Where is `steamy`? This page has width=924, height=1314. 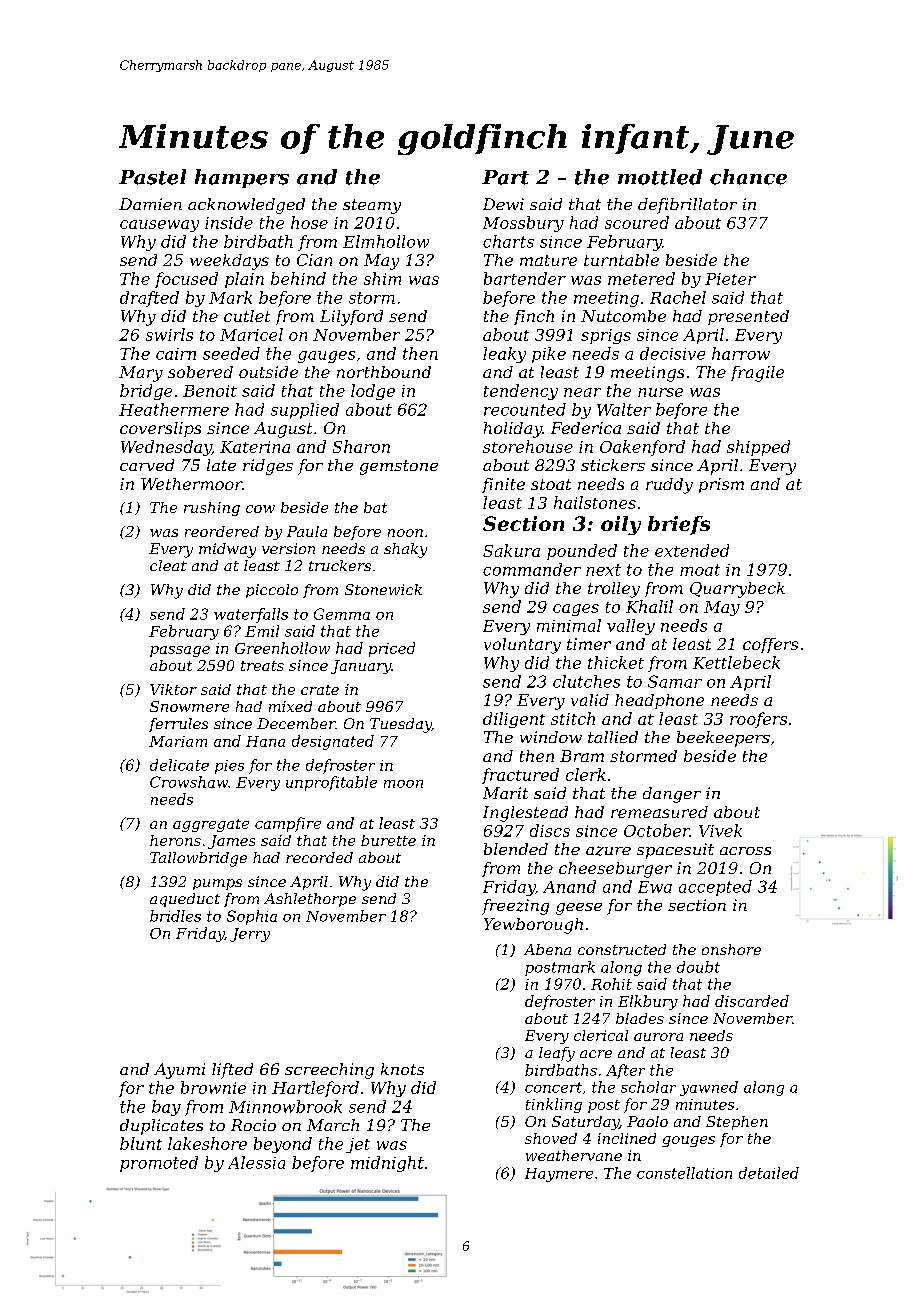 steamy is located at coordinates (372, 206).
